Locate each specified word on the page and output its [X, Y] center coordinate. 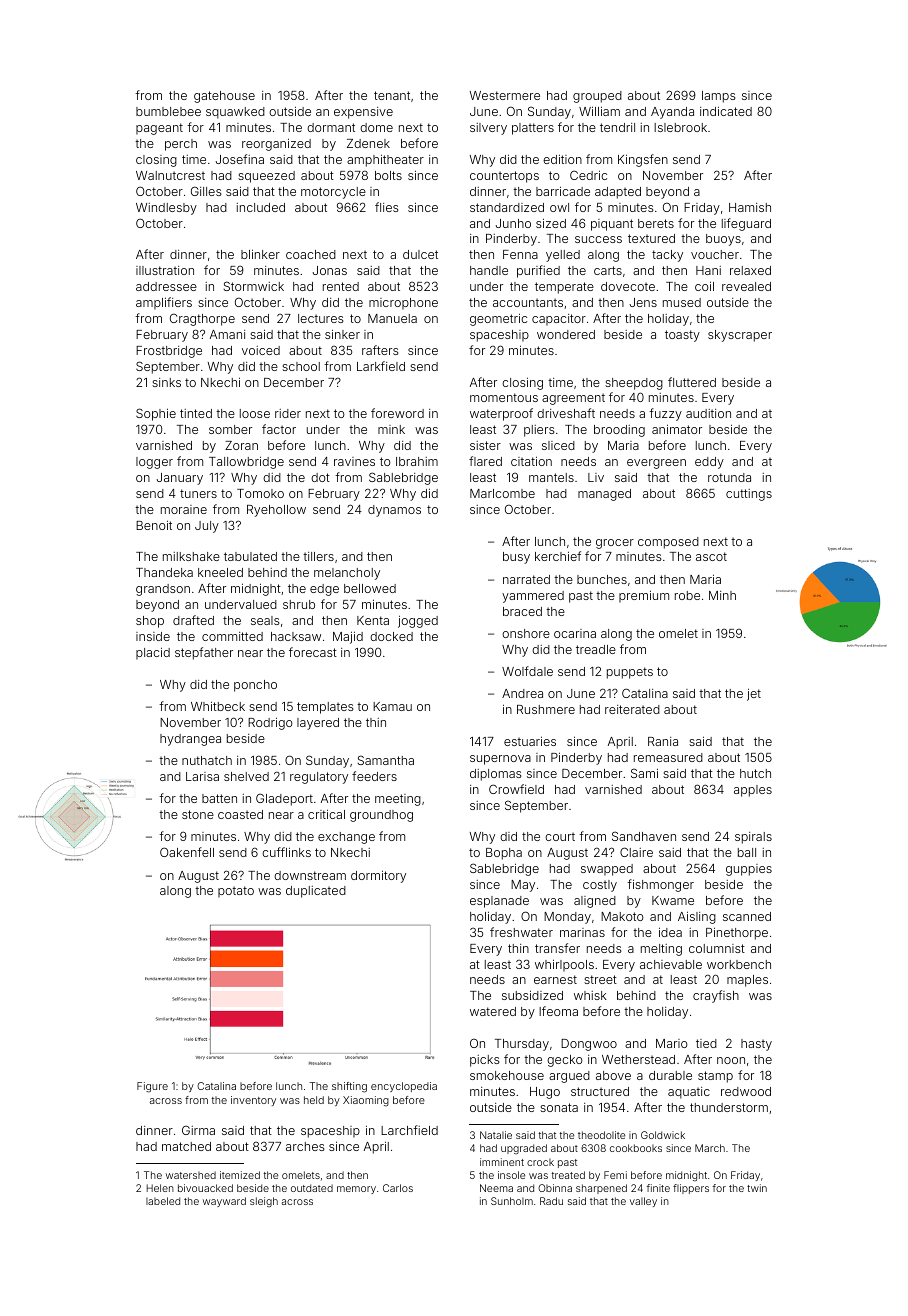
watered [493, 1011]
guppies [749, 870]
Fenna [520, 254]
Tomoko [260, 493]
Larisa [202, 776]
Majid [348, 638]
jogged [418, 622]
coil [704, 286]
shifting [349, 1087]
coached [311, 254]
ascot [711, 556]
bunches [602, 579]
